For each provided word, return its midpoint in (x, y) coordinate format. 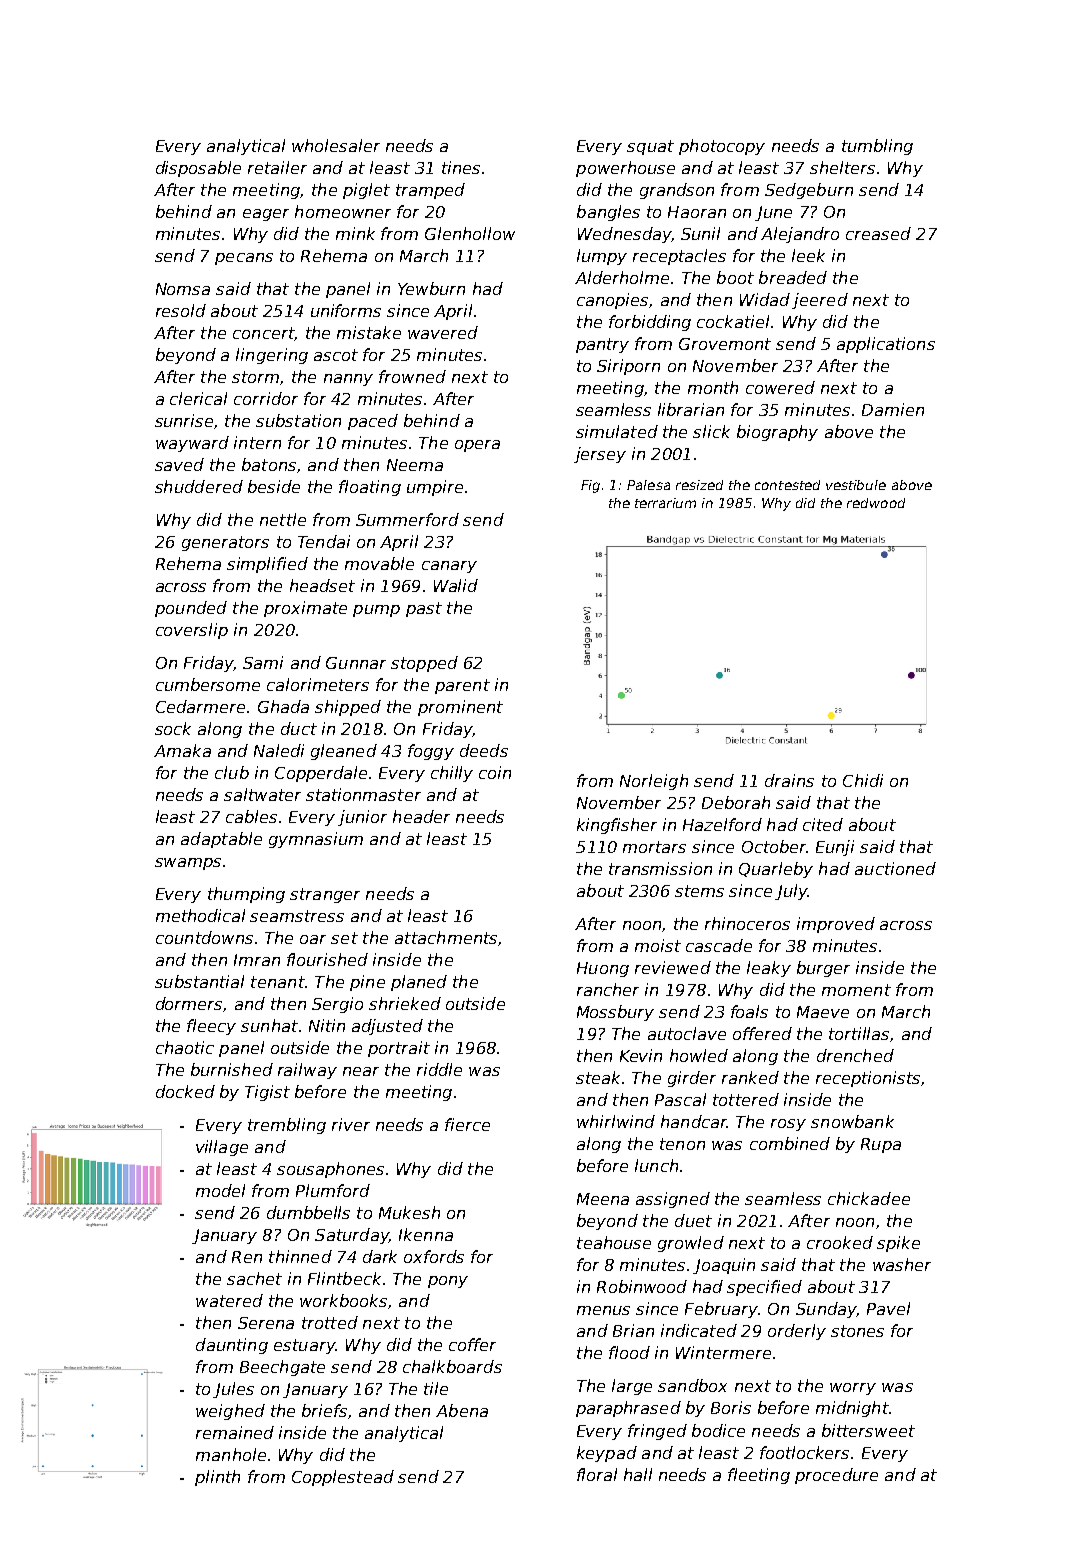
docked (185, 1091)
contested (787, 485)
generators (225, 543)
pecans (244, 259)
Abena (462, 1410)
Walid (456, 585)
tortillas (859, 1033)
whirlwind (616, 1121)
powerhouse (625, 169)
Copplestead (343, 1478)
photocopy (722, 147)
